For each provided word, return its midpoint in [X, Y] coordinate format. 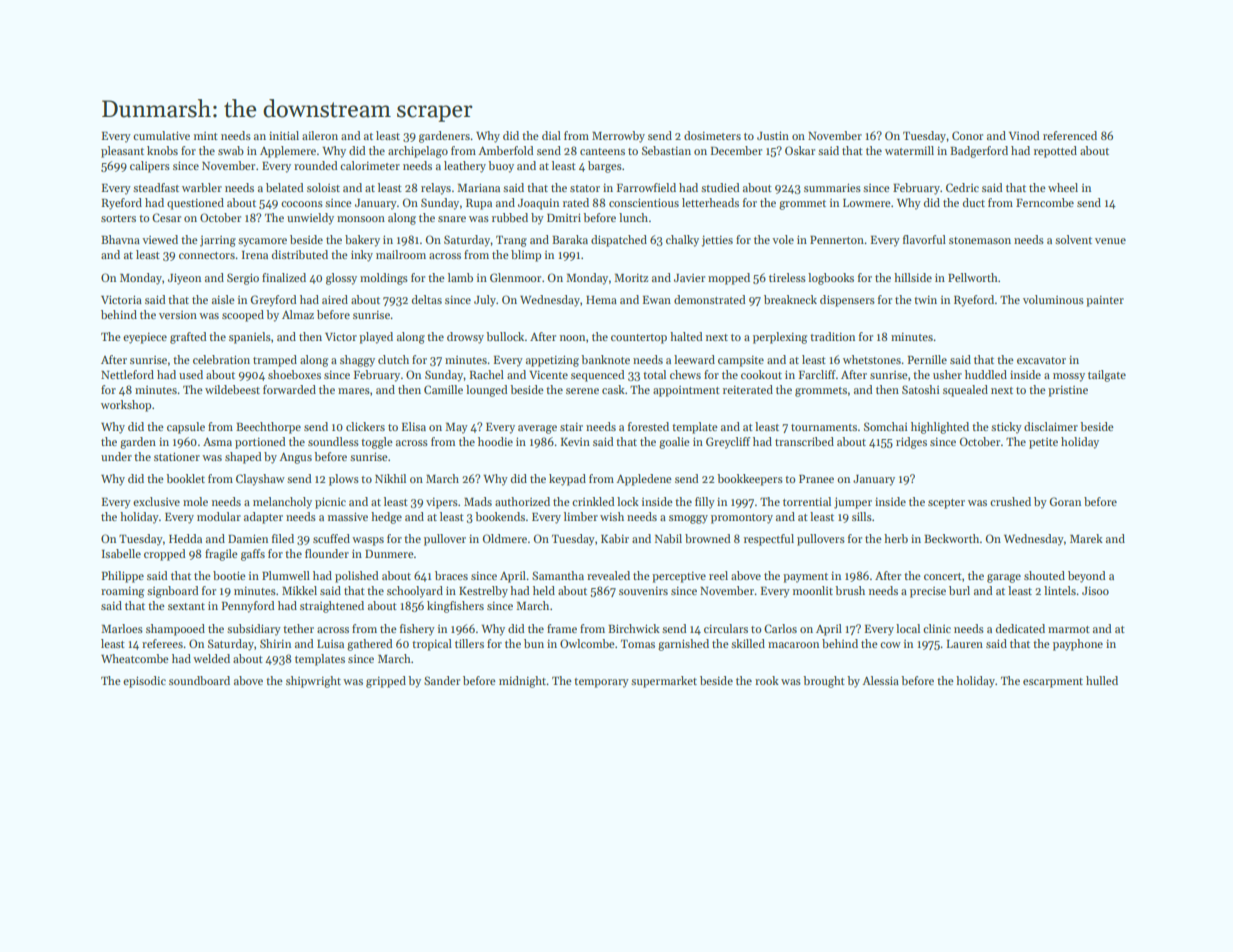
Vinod [1024, 135]
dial [551, 135]
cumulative [161, 135]
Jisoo [1095, 590]
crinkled [593, 501]
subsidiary [254, 630]
